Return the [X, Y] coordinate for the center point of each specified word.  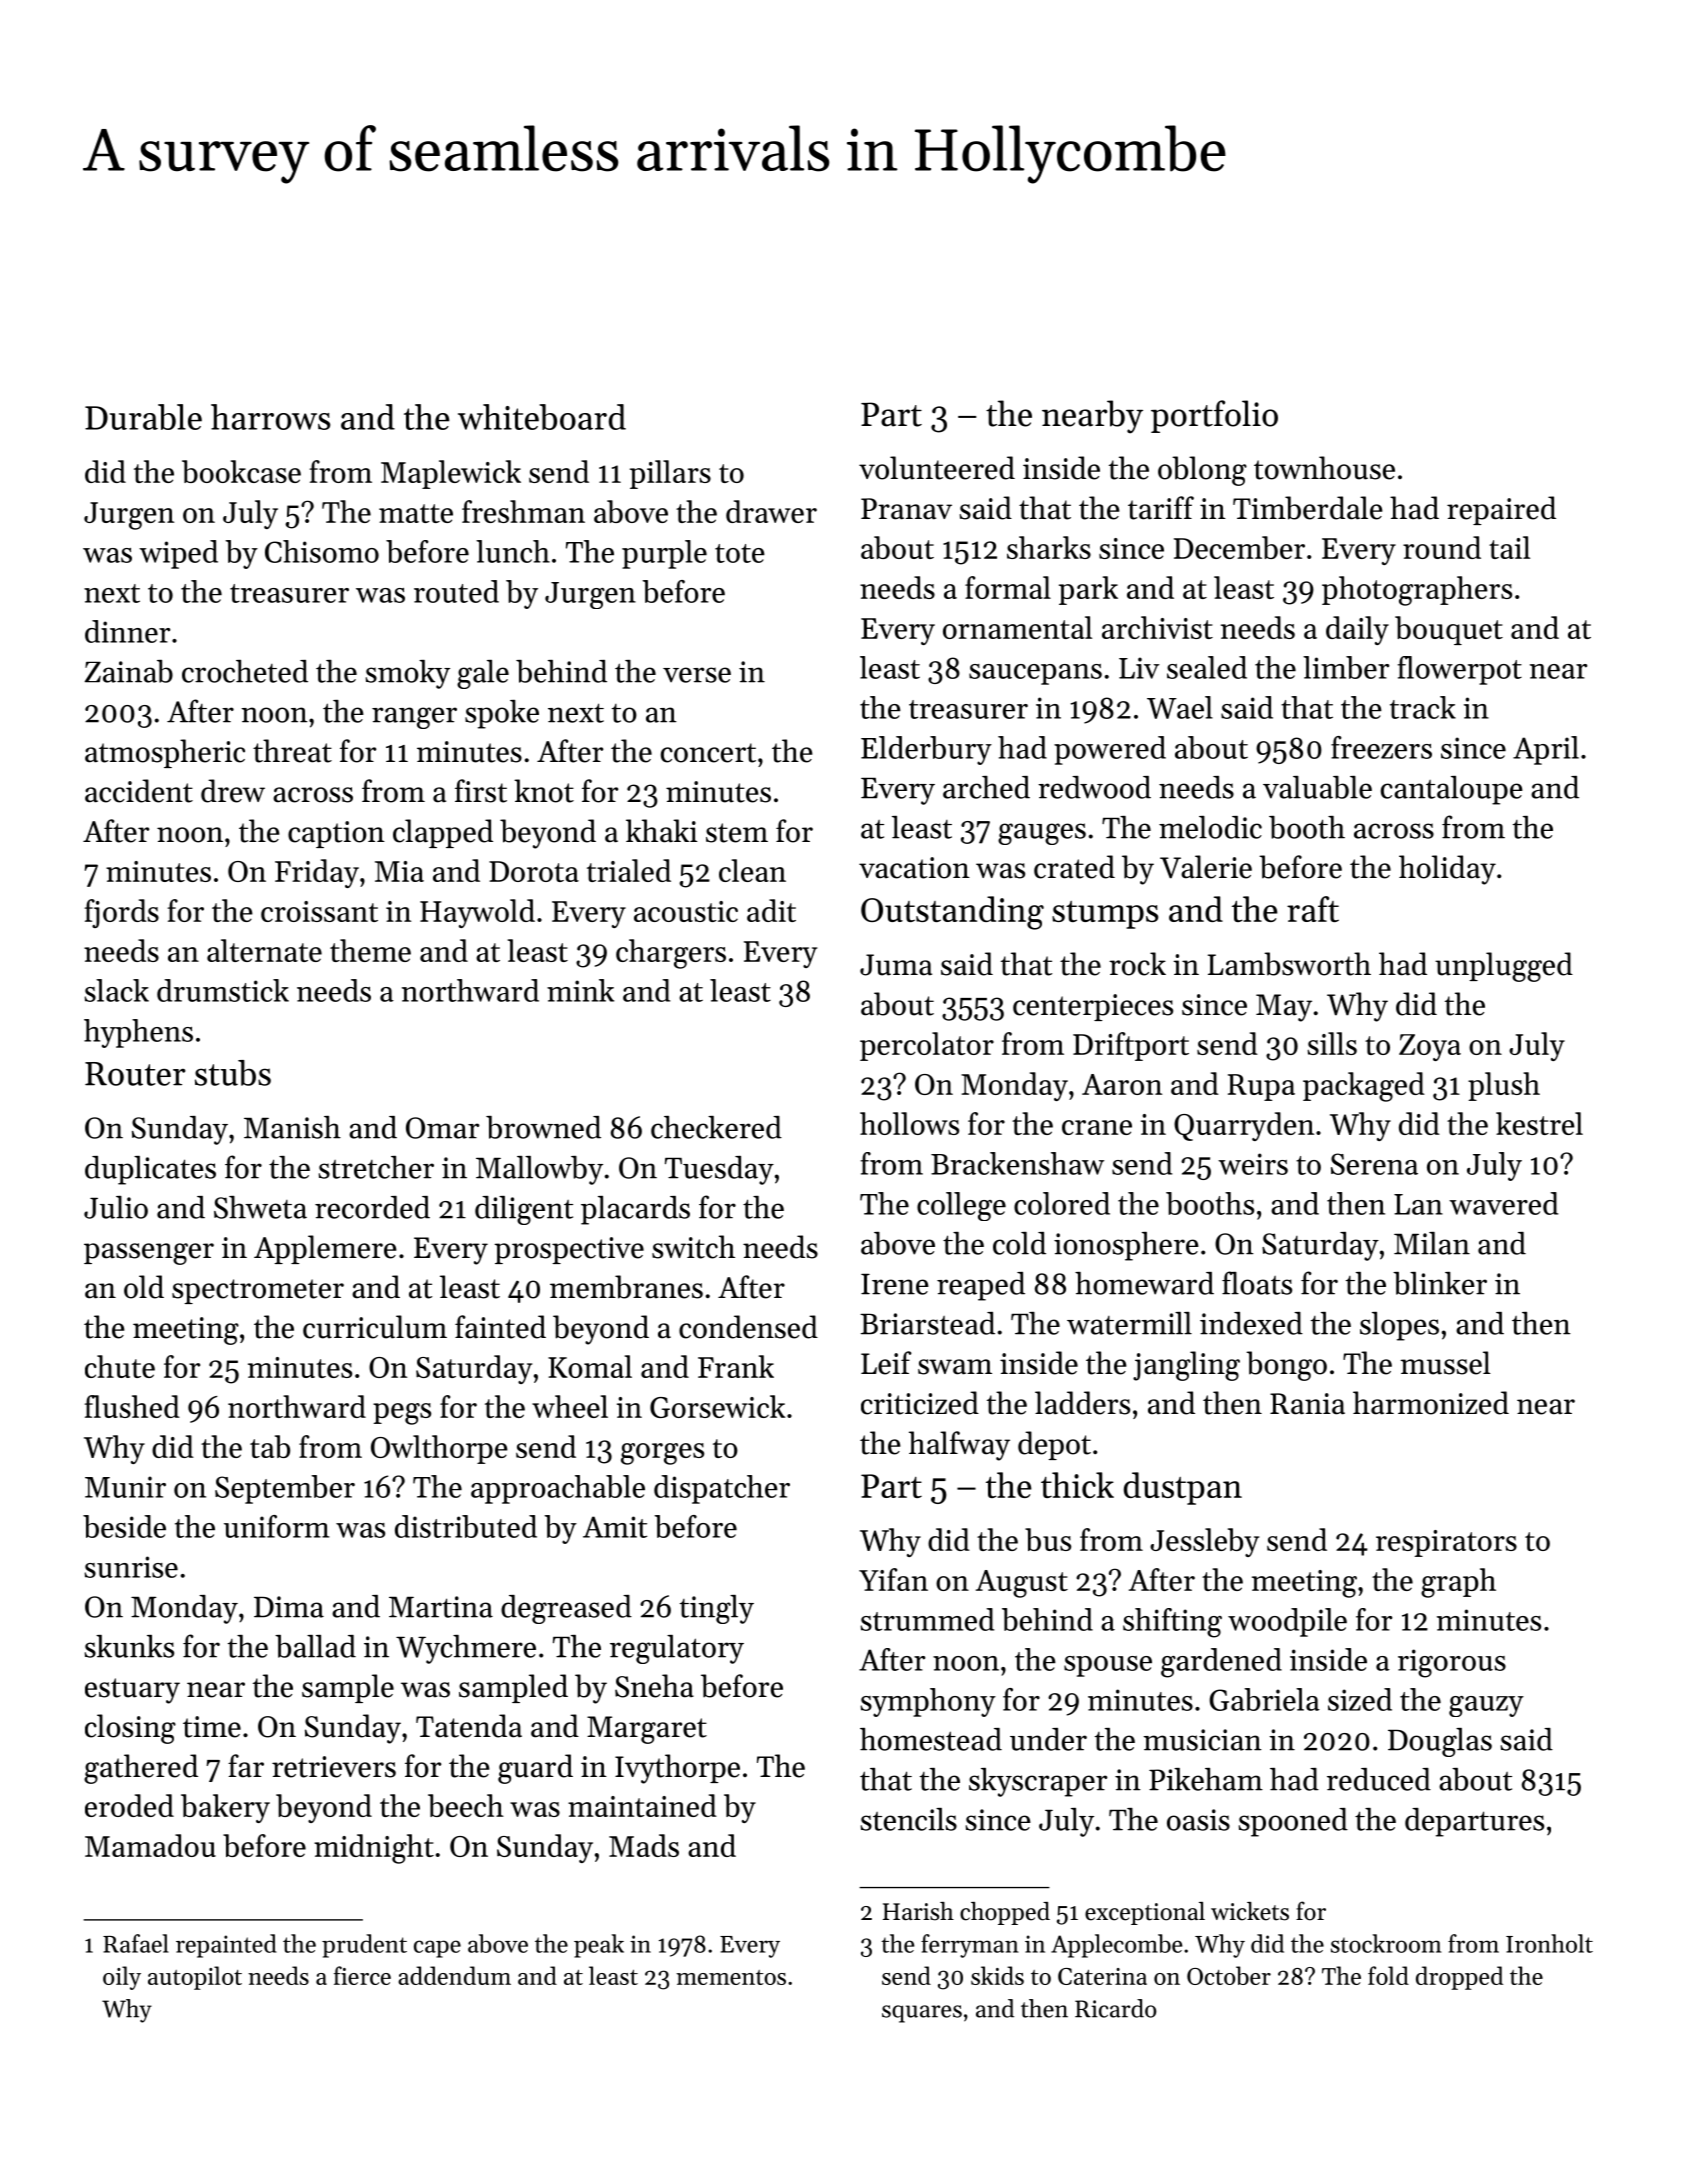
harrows [270, 417]
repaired [1501, 510]
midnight [374, 1849]
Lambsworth [1289, 964]
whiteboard [542, 417]
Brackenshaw [1017, 1163]
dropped [1459, 1978]
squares [922, 2014]
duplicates [150, 1170]
